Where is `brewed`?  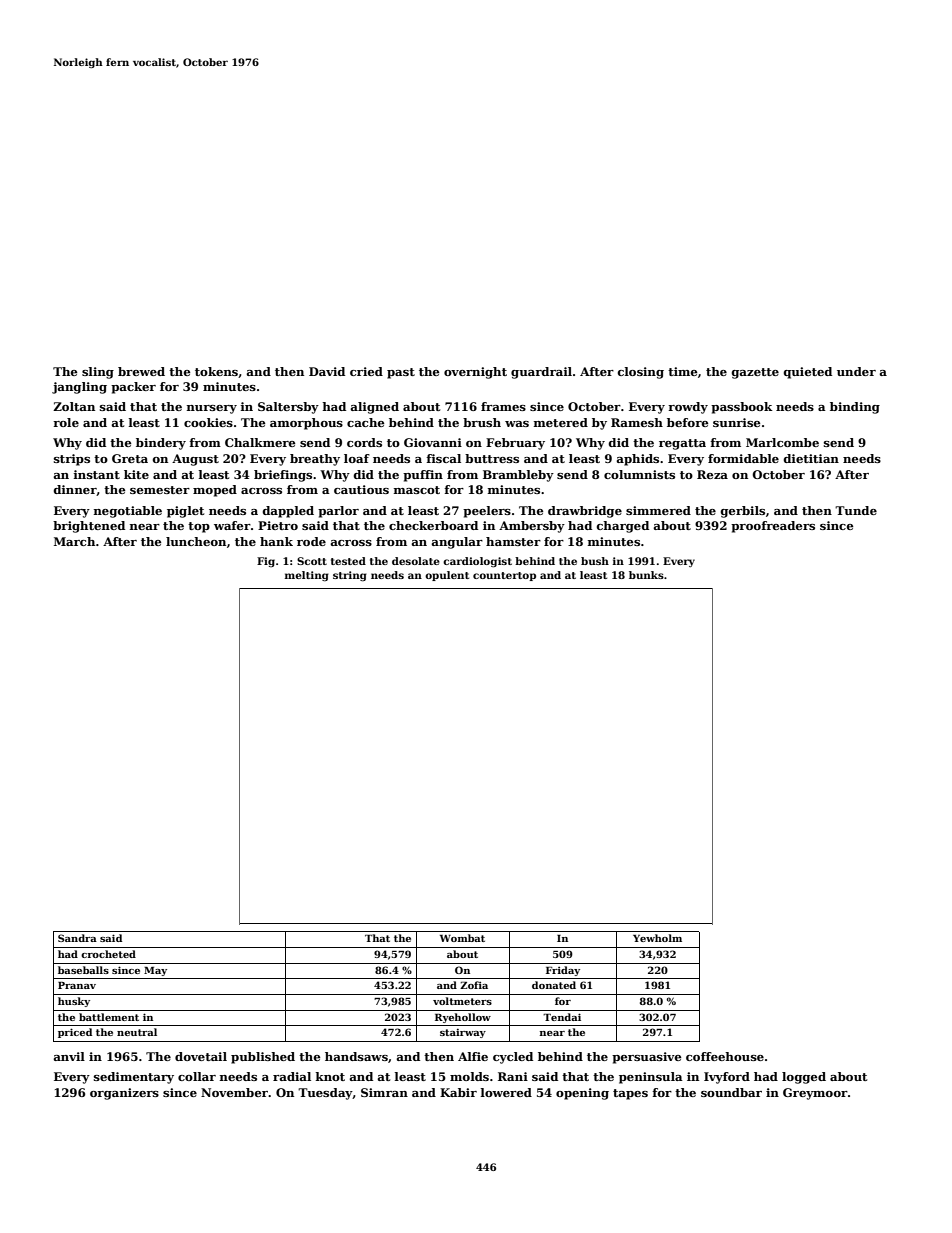 brewed is located at coordinates (141, 371).
